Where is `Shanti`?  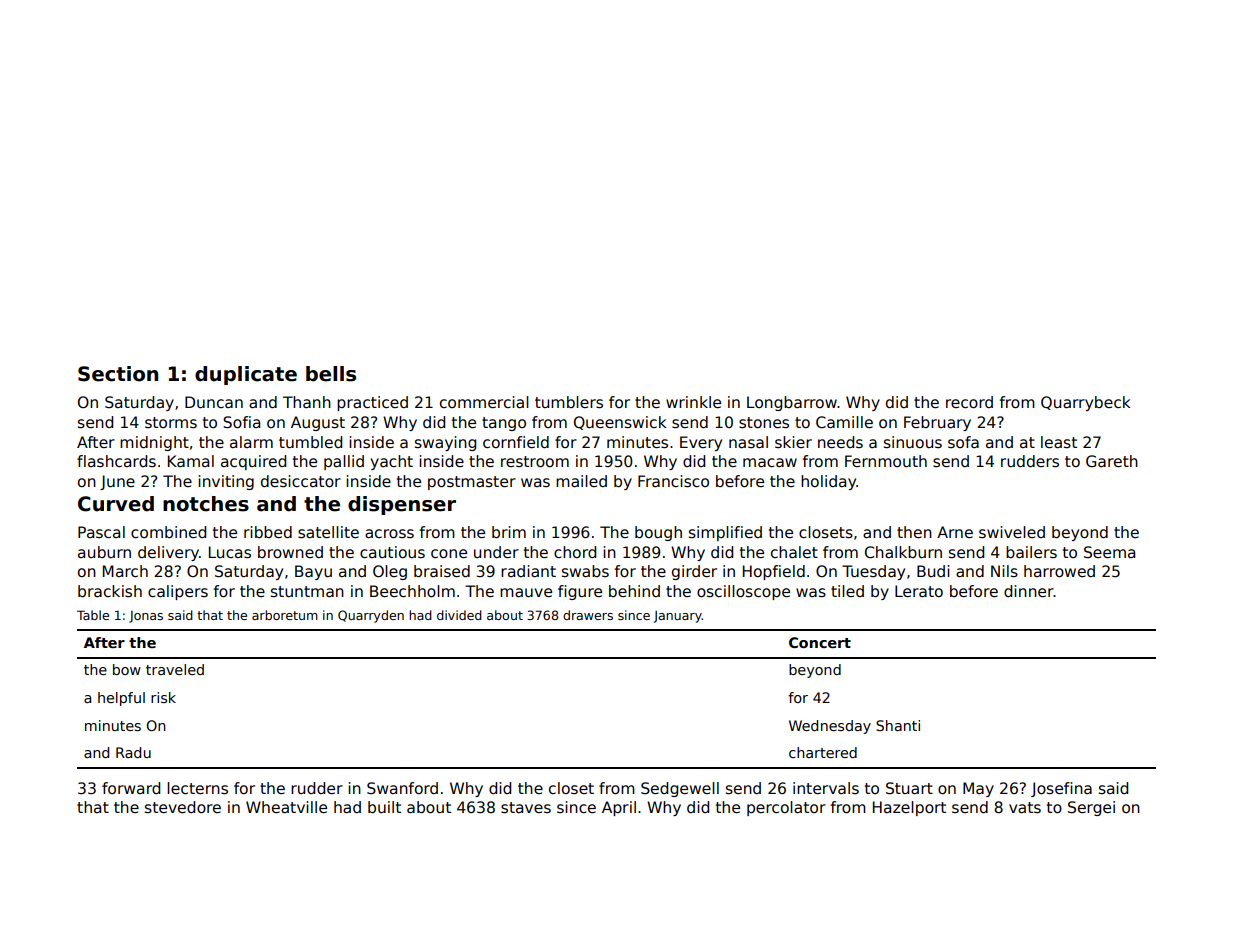 Shanti is located at coordinates (898, 725).
